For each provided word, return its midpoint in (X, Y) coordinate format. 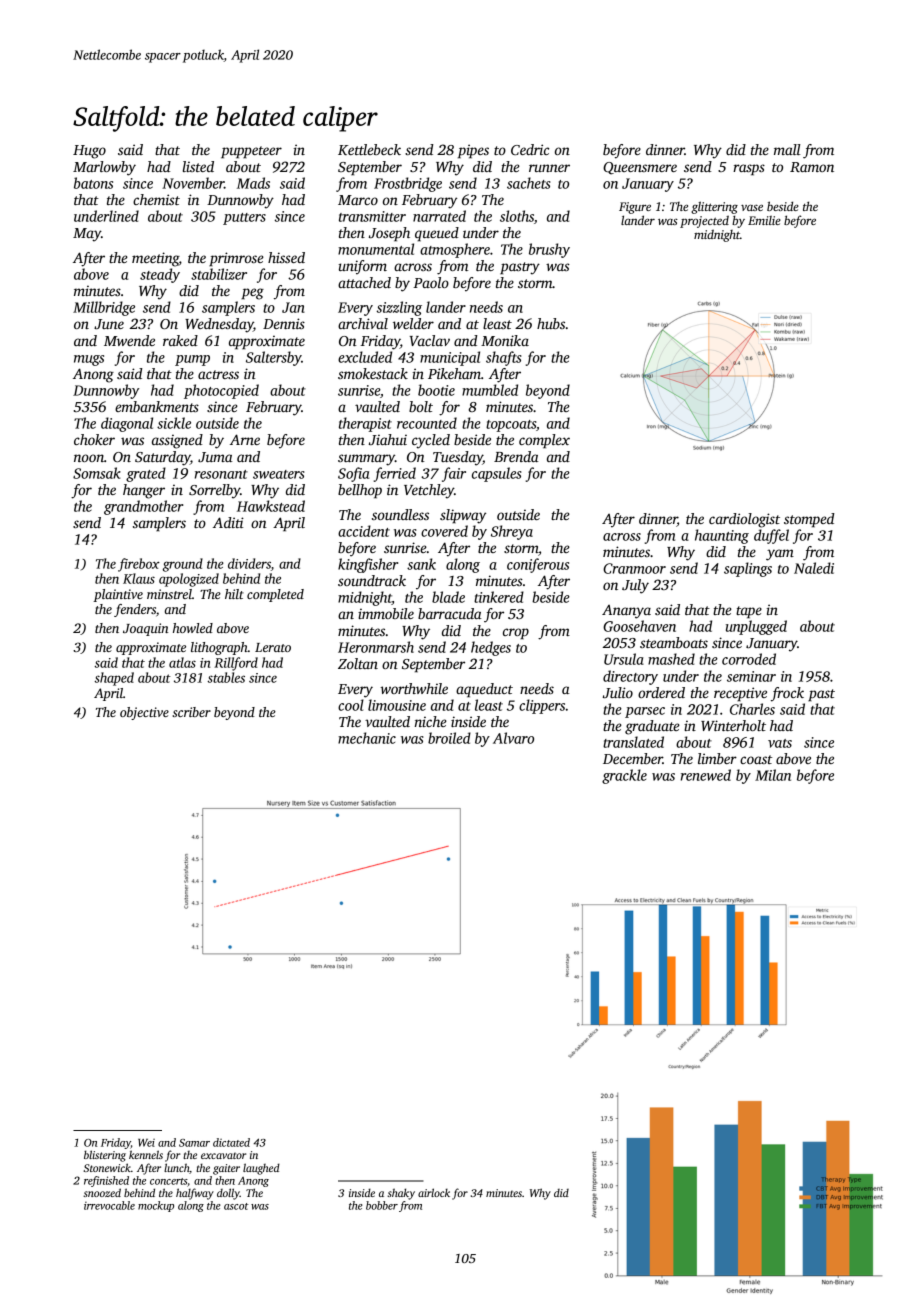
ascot (236, 1206)
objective (144, 713)
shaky (401, 1194)
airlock (434, 1192)
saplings (748, 569)
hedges (491, 648)
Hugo (89, 152)
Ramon (812, 167)
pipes (473, 151)
